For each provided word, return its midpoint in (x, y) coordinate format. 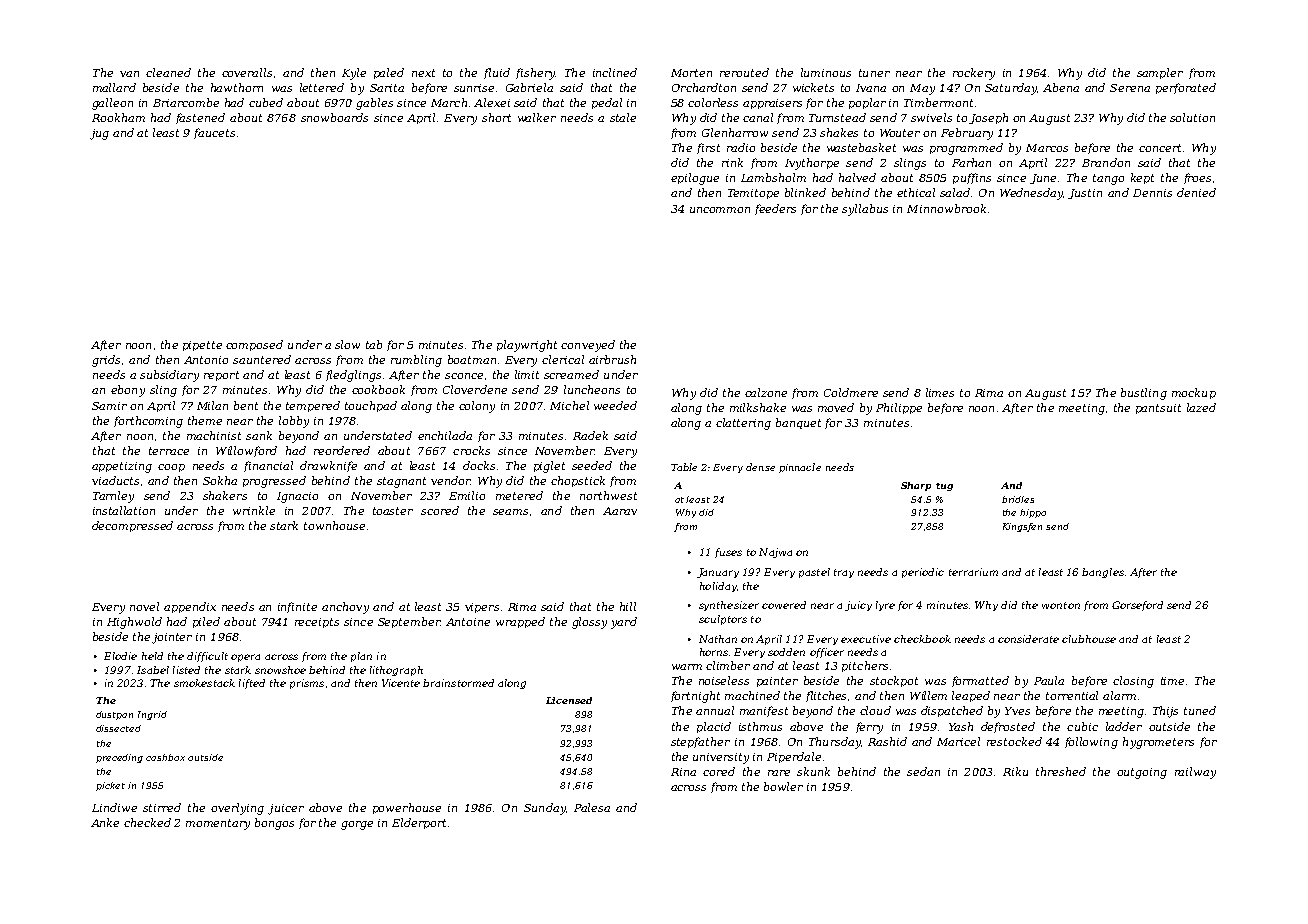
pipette (202, 346)
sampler (1160, 73)
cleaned (168, 72)
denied (1196, 192)
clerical (563, 359)
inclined (615, 72)
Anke (105, 822)
